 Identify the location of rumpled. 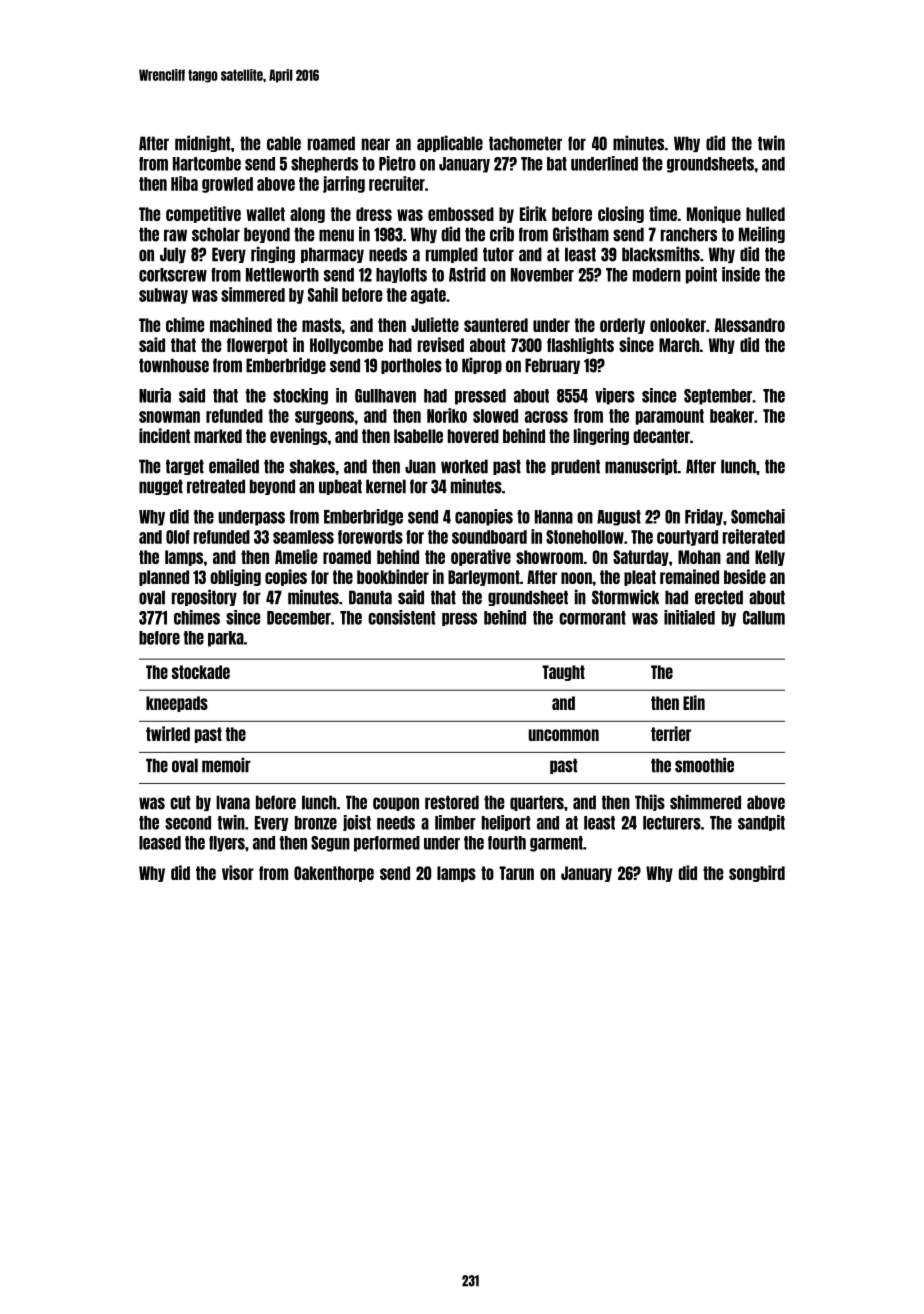
(452, 255).
